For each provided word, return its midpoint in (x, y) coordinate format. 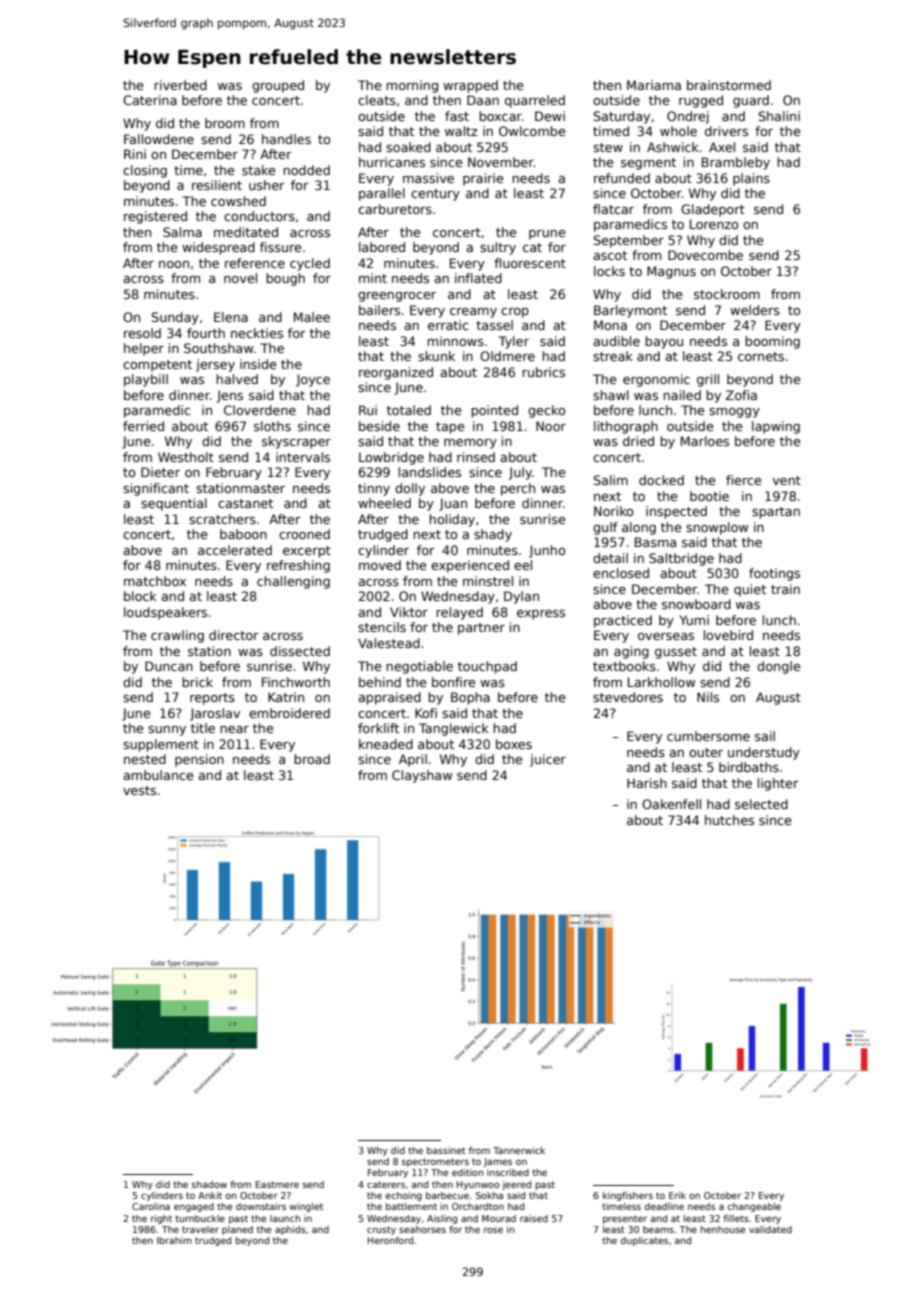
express (541, 615)
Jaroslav (215, 714)
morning (412, 86)
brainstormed (729, 85)
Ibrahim (174, 1240)
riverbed (180, 85)
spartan (776, 513)
